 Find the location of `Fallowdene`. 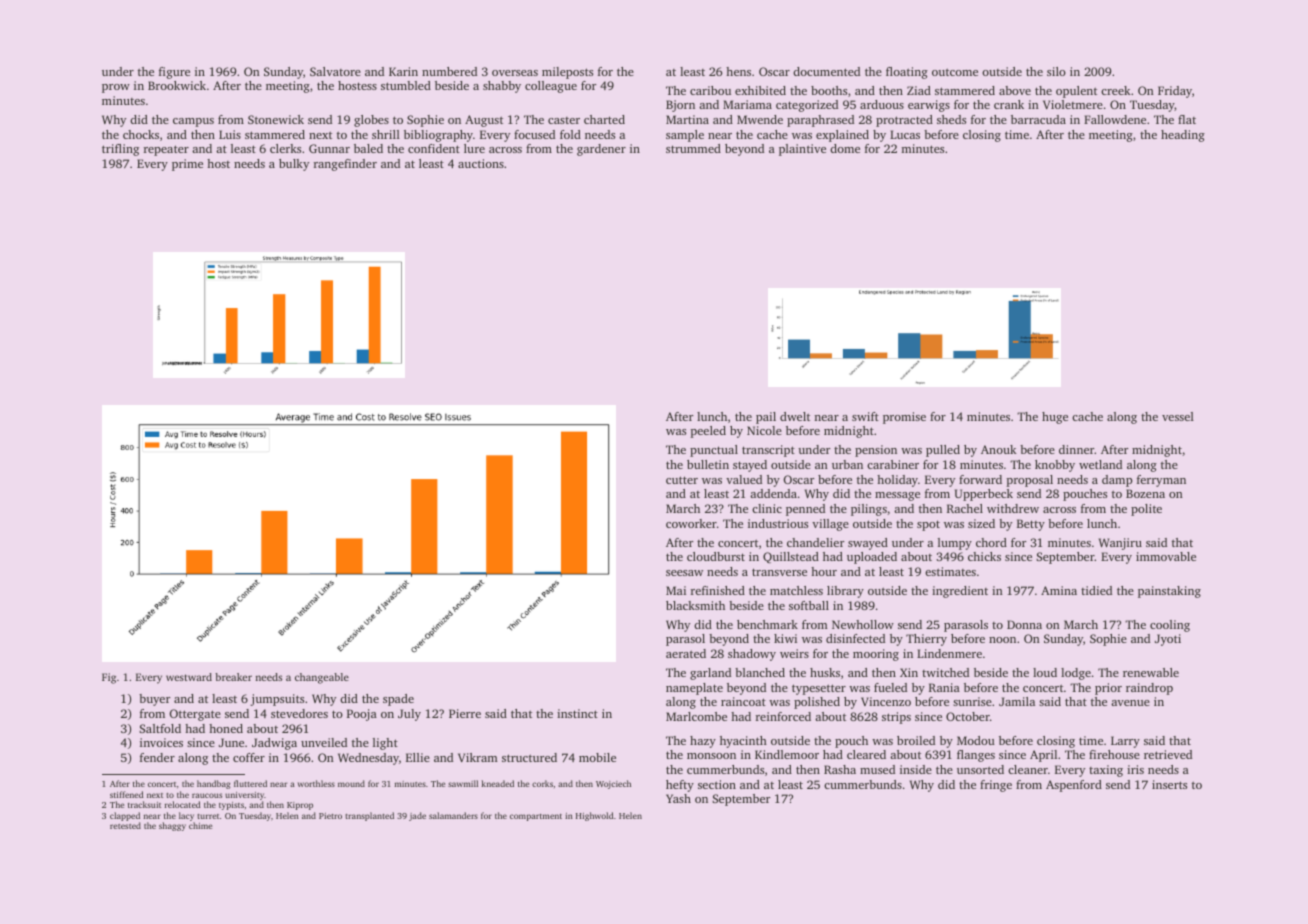

Fallowdene is located at coordinates (1115, 119).
